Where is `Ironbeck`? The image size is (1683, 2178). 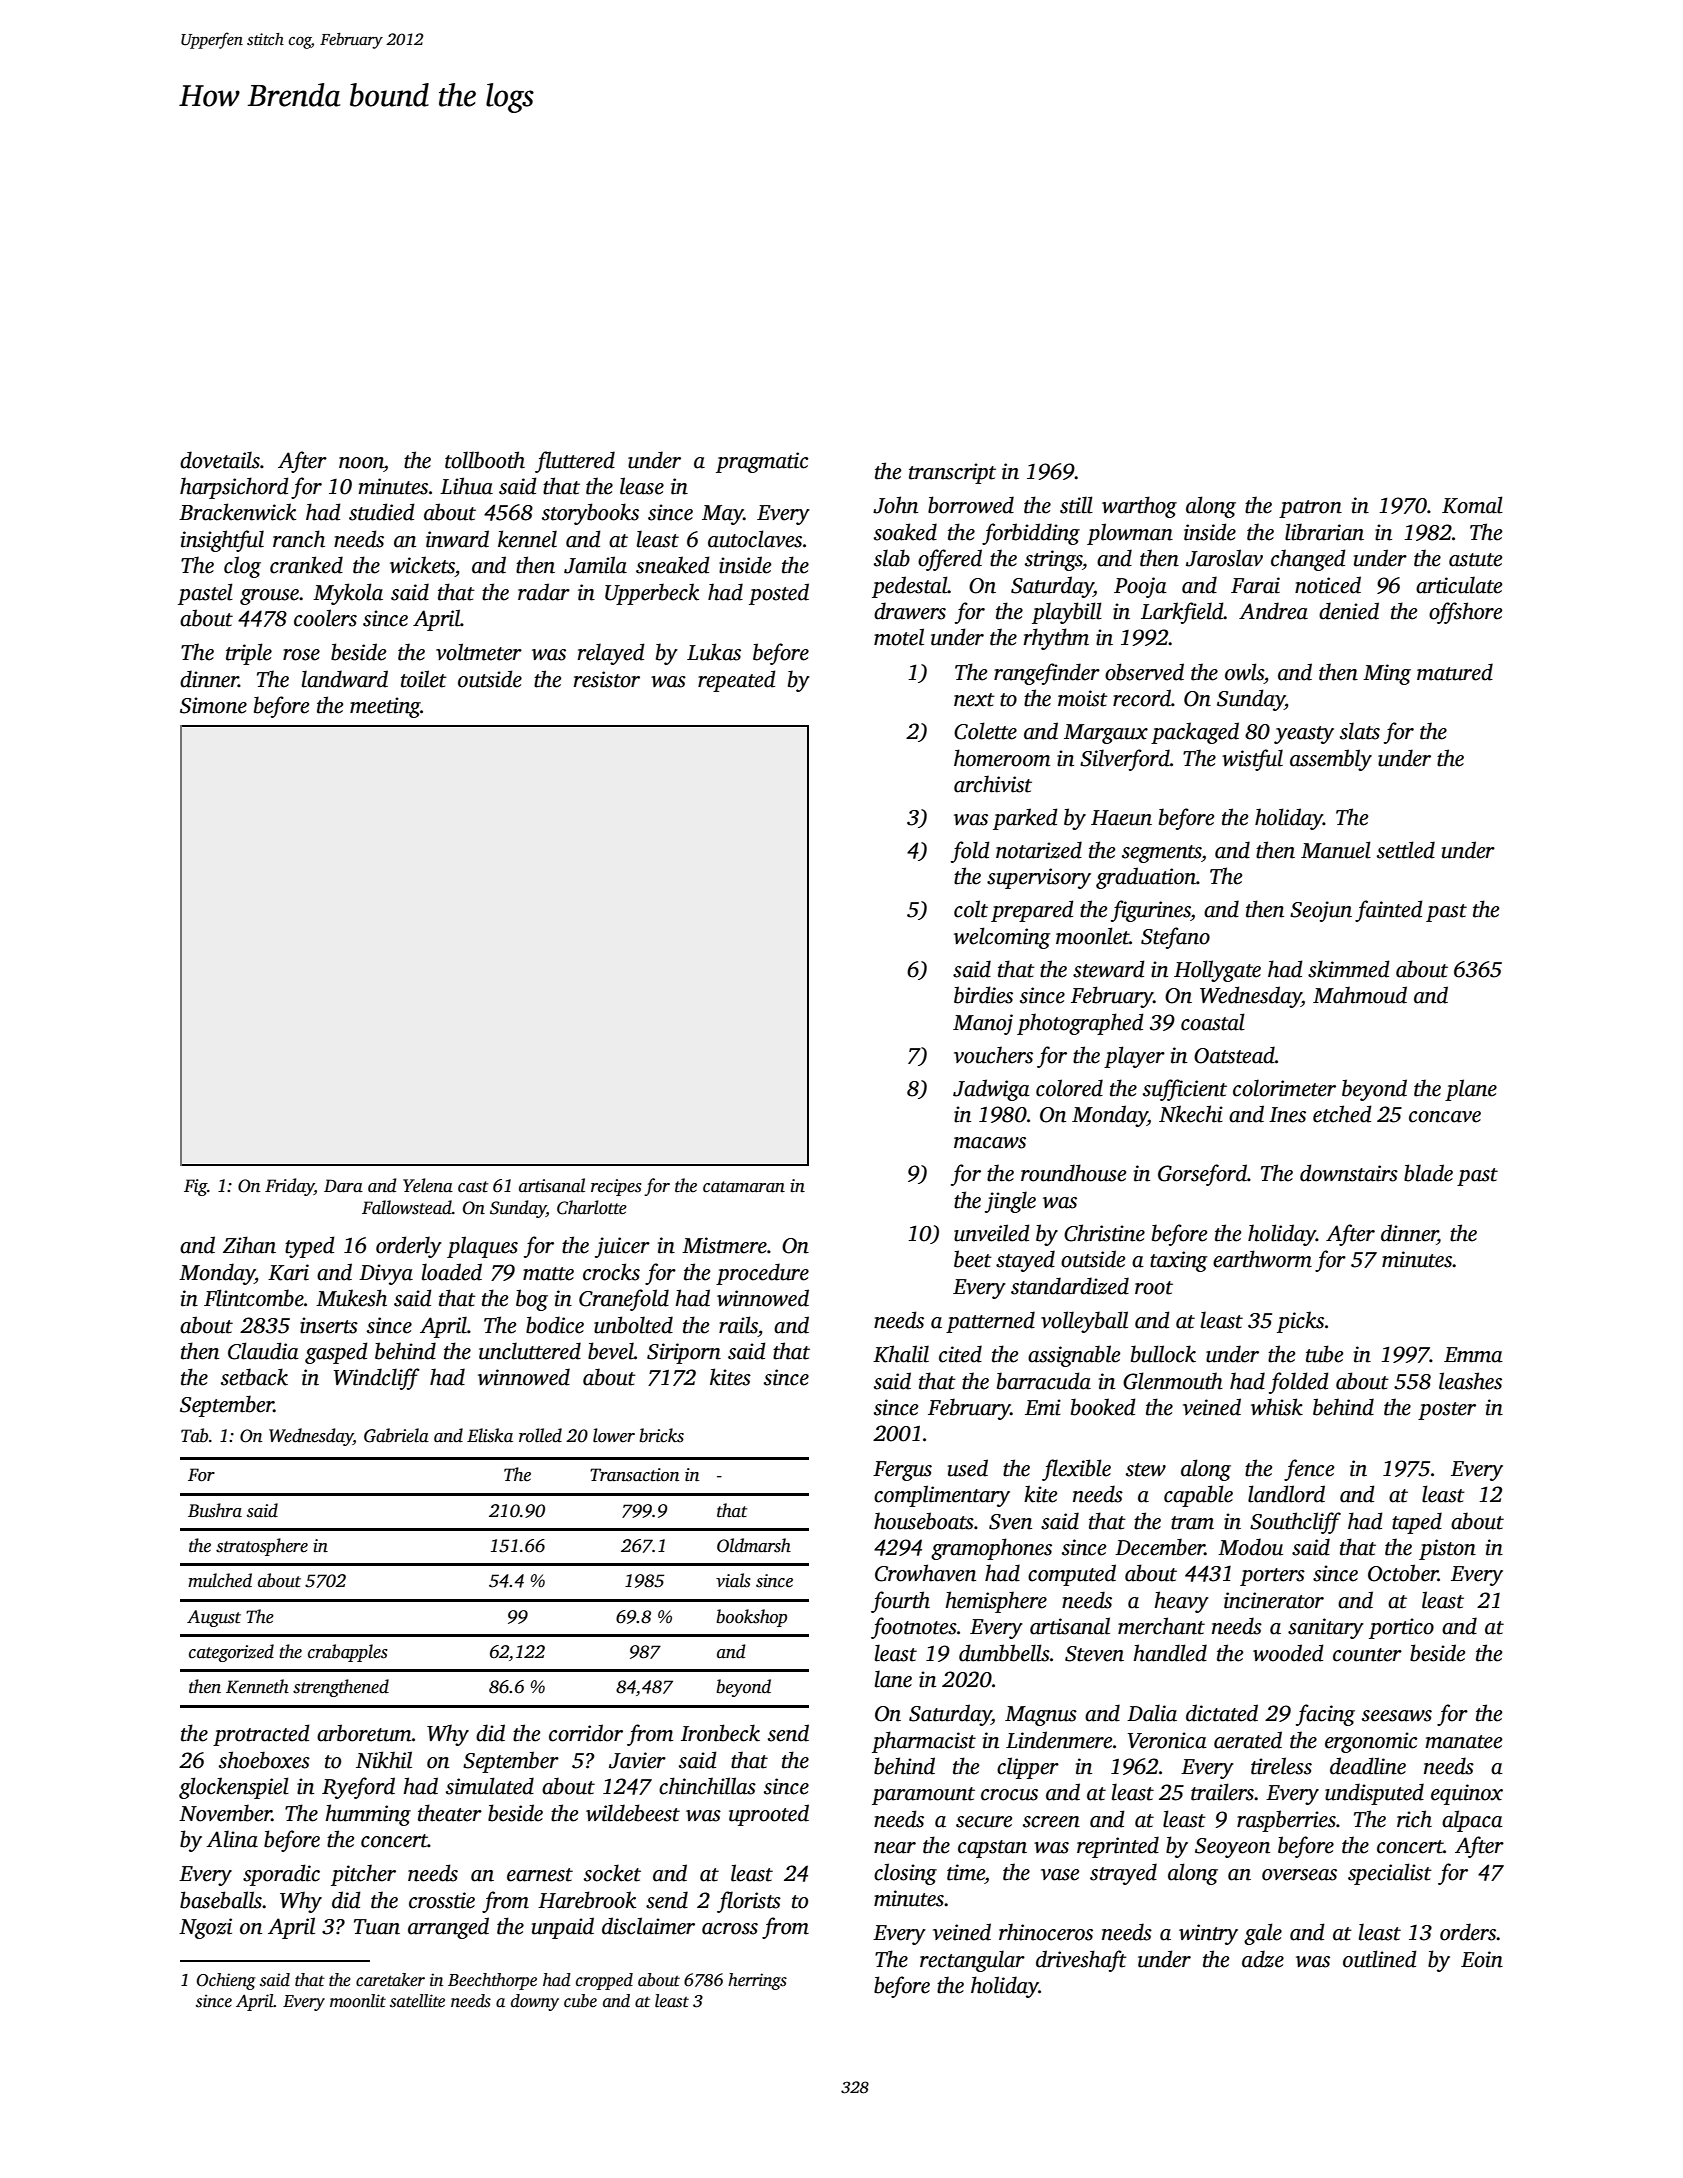 Ironbeck is located at coordinates (720, 1733).
